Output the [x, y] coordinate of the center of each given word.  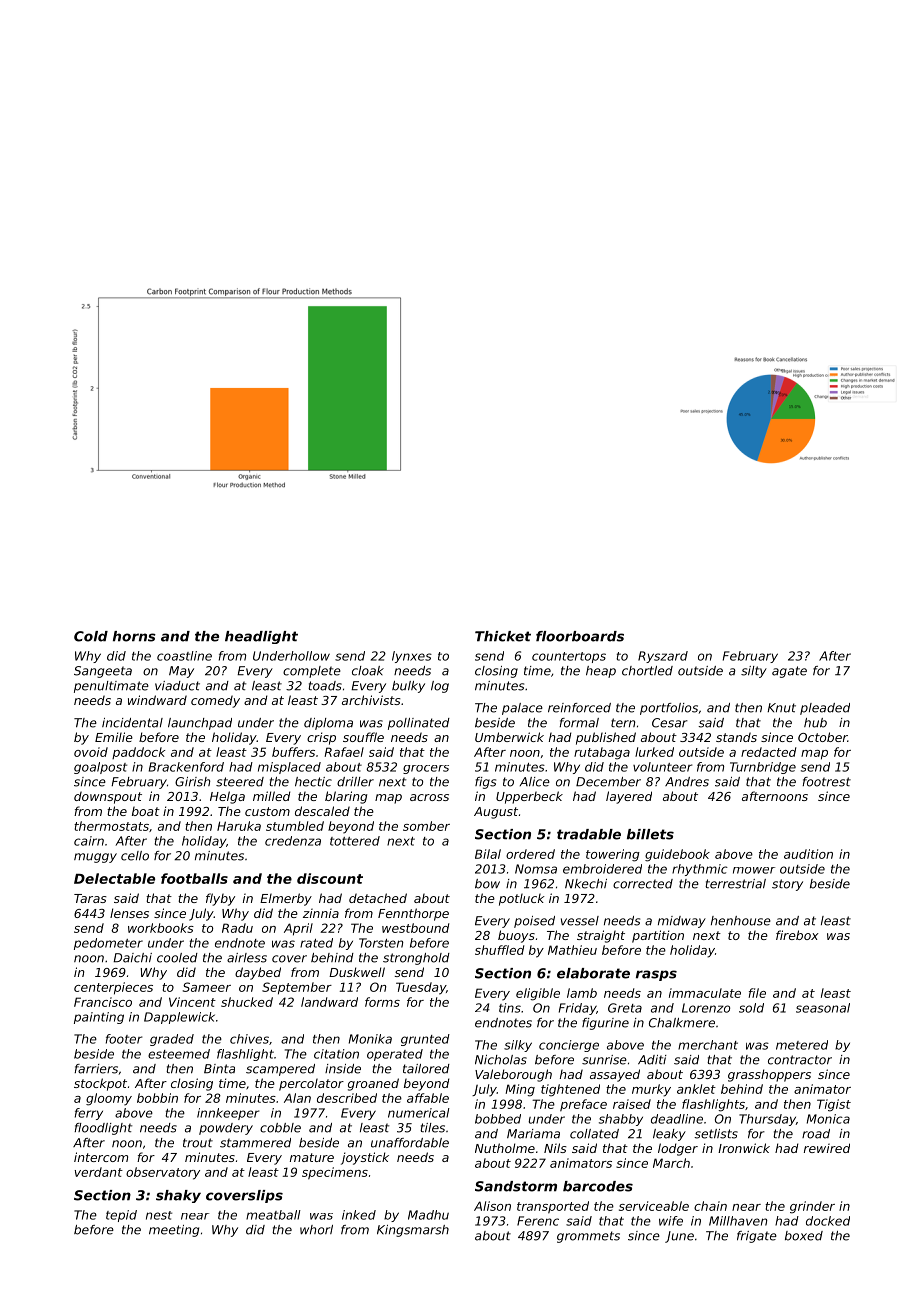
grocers [426, 769]
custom [267, 811]
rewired [827, 1148]
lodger [678, 1149]
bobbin [157, 1098]
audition [808, 854]
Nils [555, 1148]
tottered [355, 841]
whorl [316, 1230]
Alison [492, 1206]
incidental [132, 723]
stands [736, 737]
